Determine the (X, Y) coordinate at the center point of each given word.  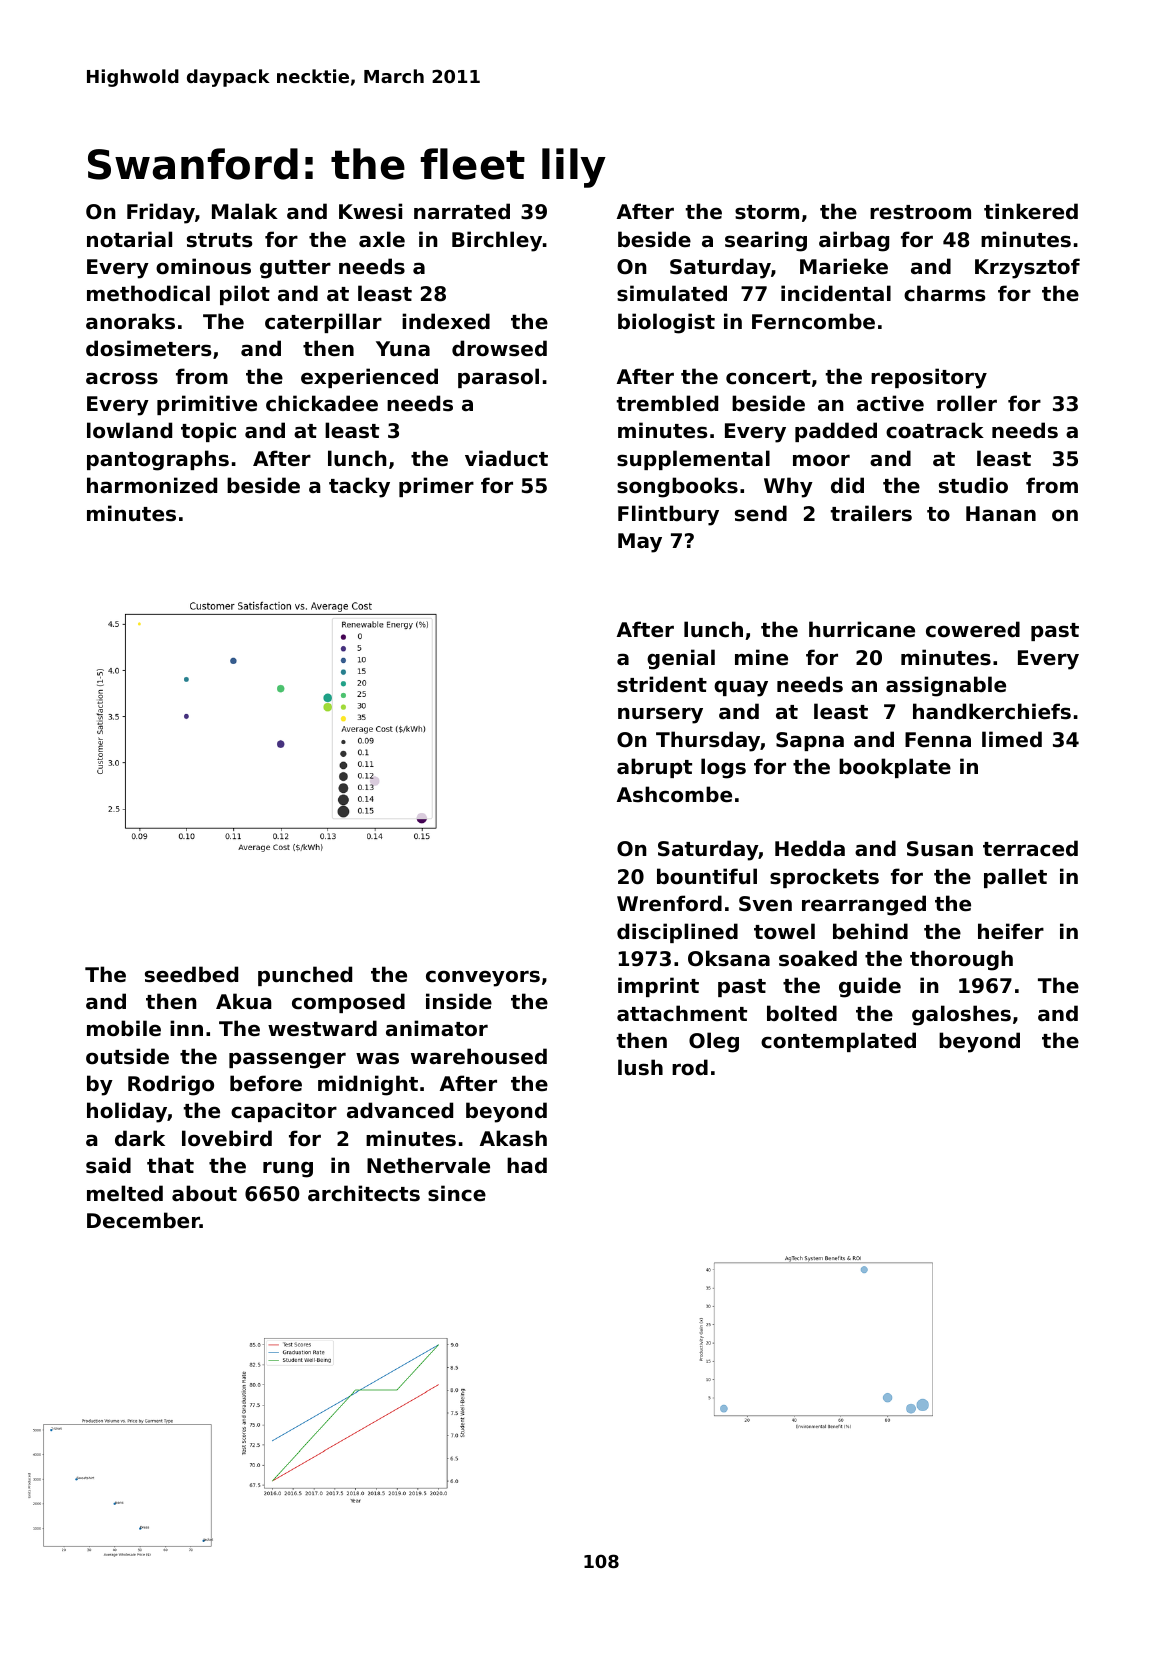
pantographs (158, 460)
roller (967, 403)
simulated (672, 293)
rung (288, 1169)
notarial (129, 239)
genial (681, 659)
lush (640, 1067)
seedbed (191, 974)
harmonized (152, 485)
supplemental (693, 460)
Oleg (714, 1042)
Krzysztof (1027, 268)
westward (322, 1028)
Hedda (810, 848)
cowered (973, 629)
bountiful (707, 876)
